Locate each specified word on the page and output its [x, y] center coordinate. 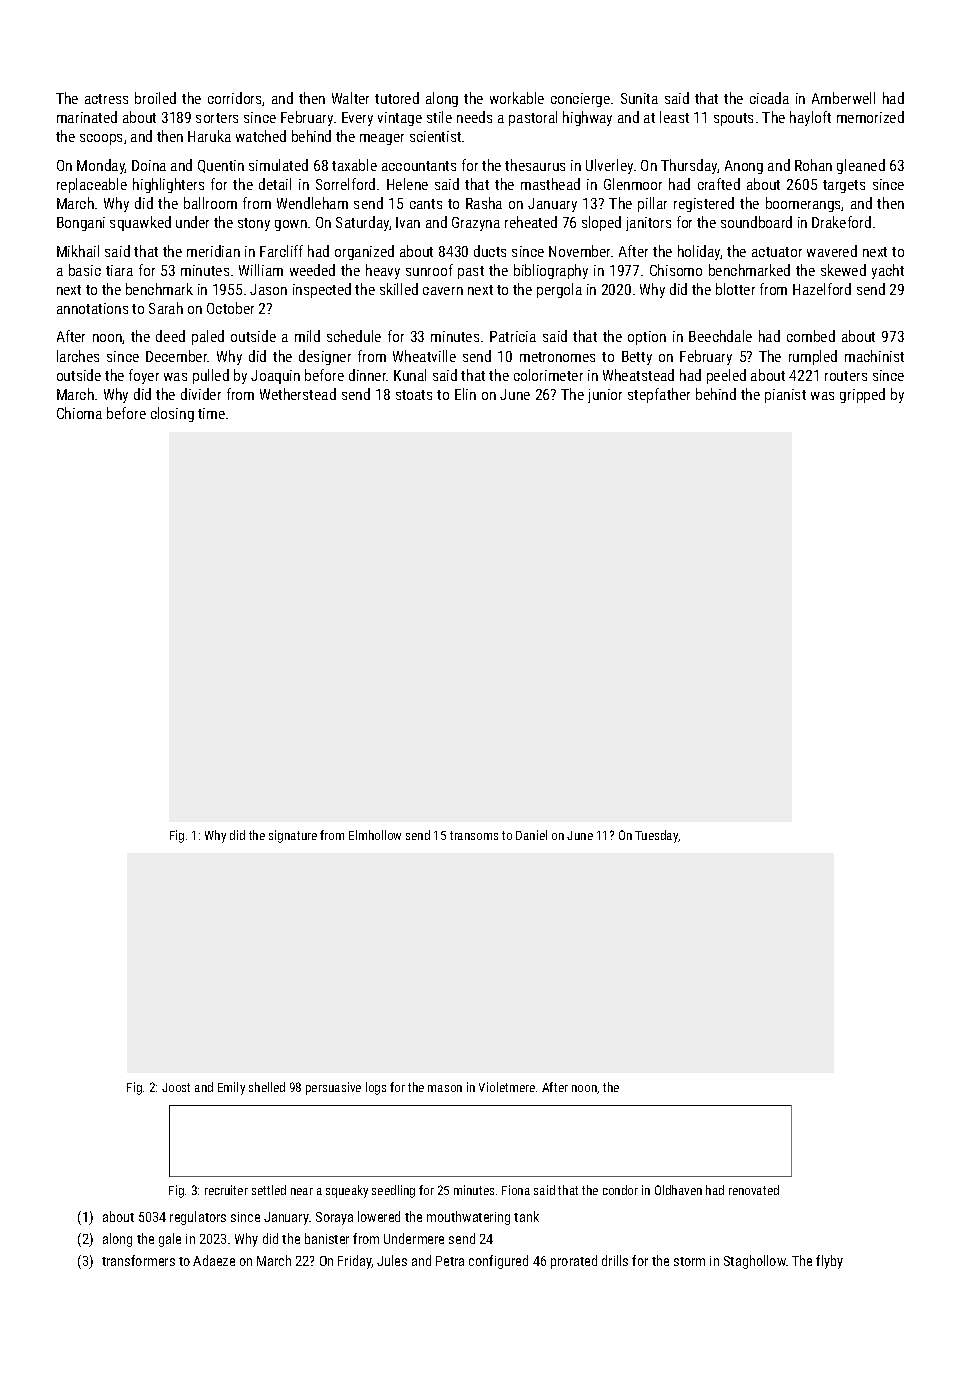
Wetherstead [298, 394]
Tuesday [656, 836]
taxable [354, 165]
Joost [176, 1087]
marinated [87, 117]
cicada [769, 98]
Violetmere [507, 1087]
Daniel [531, 835]
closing [172, 414]
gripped [862, 395]
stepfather [659, 395]
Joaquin [275, 377]
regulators [198, 1218]
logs [376, 1088]
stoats [414, 395]
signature [293, 836]
